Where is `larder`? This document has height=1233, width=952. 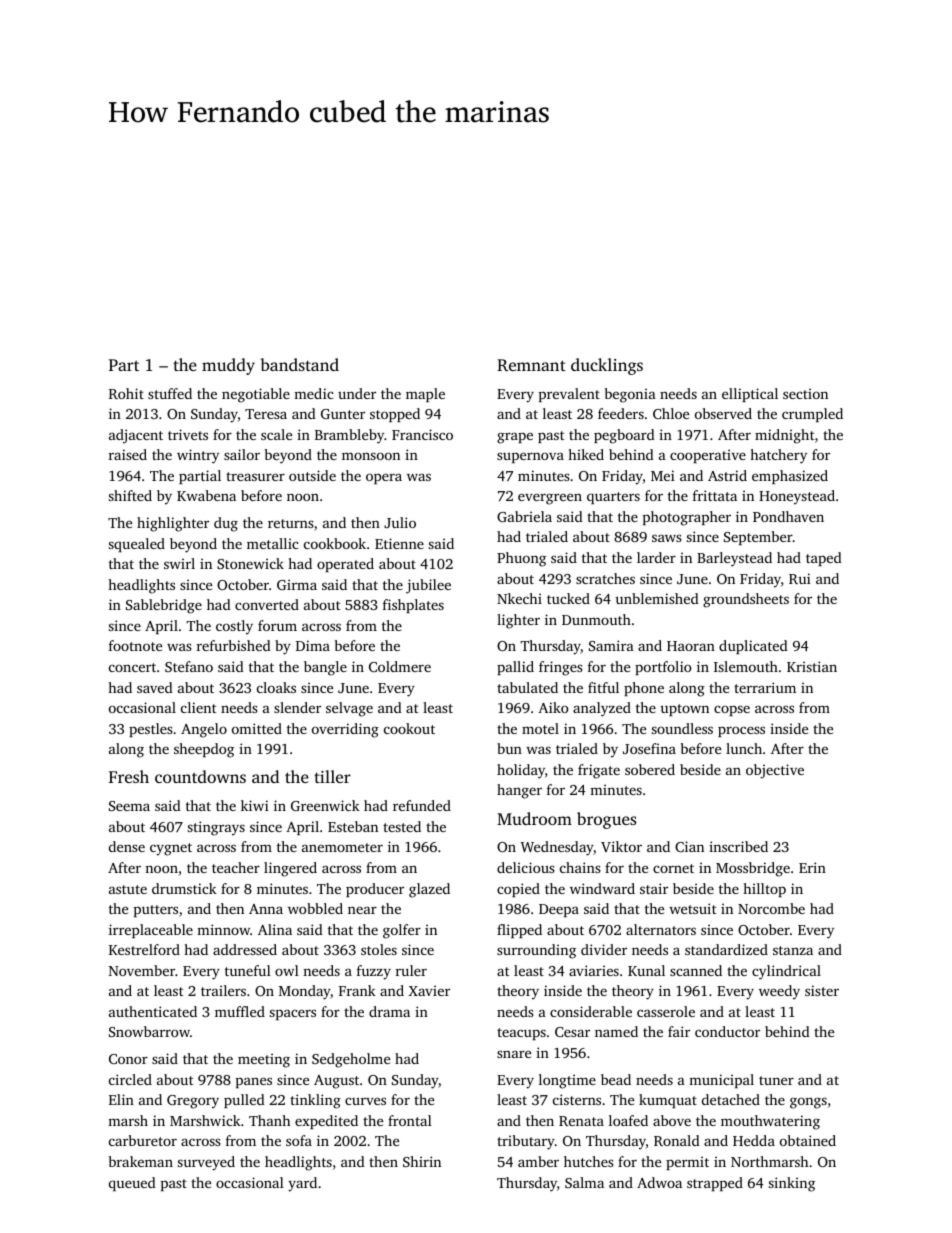
larder is located at coordinates (656, 557).
